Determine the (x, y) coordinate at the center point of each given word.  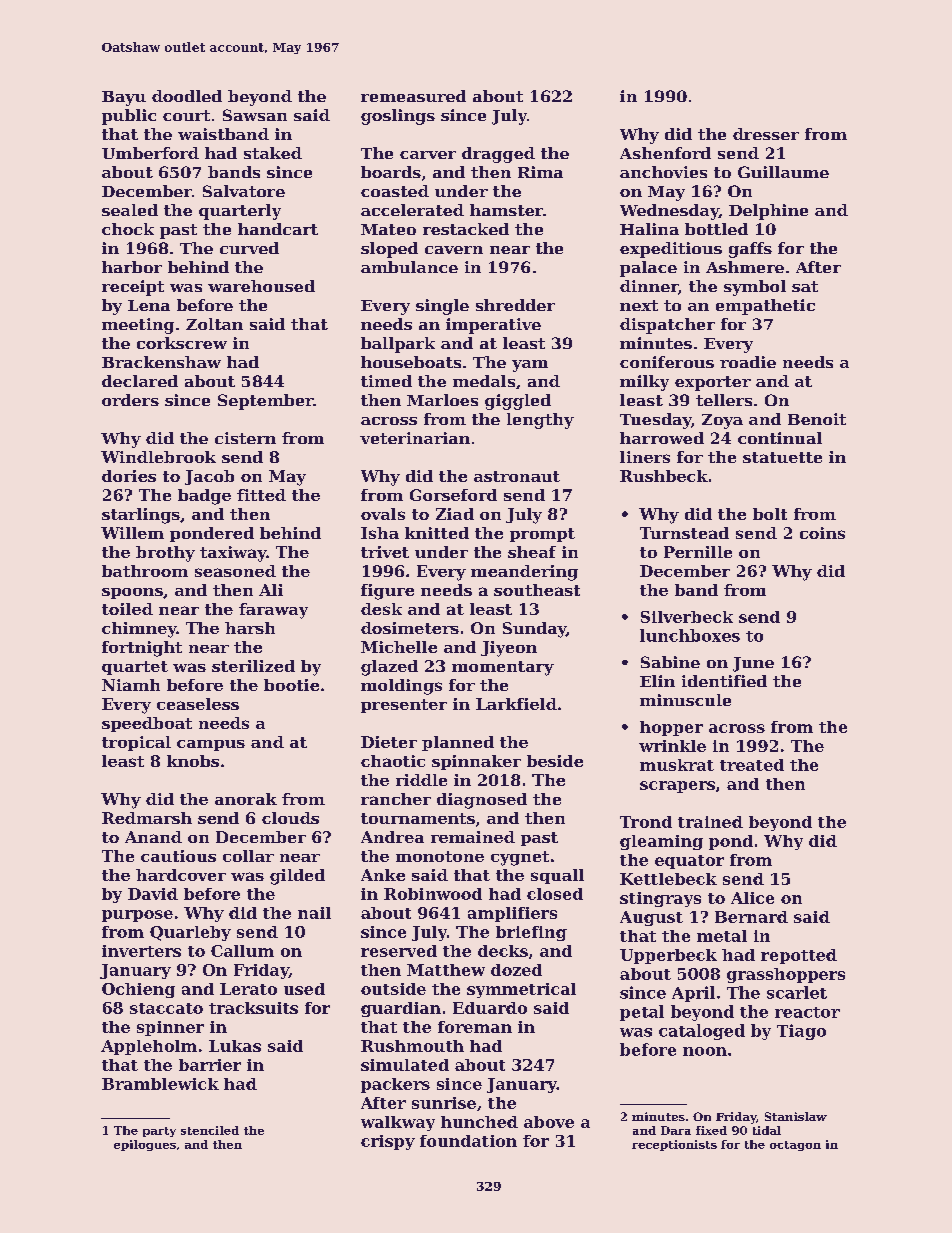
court (186, 115)
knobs (193, 761)
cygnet (520, 858)
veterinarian (415, 438)
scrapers (677, 787)
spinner (170, 1028)
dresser (766, 134)
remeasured (413, 96)
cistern (245, 438)
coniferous (667, 362)
